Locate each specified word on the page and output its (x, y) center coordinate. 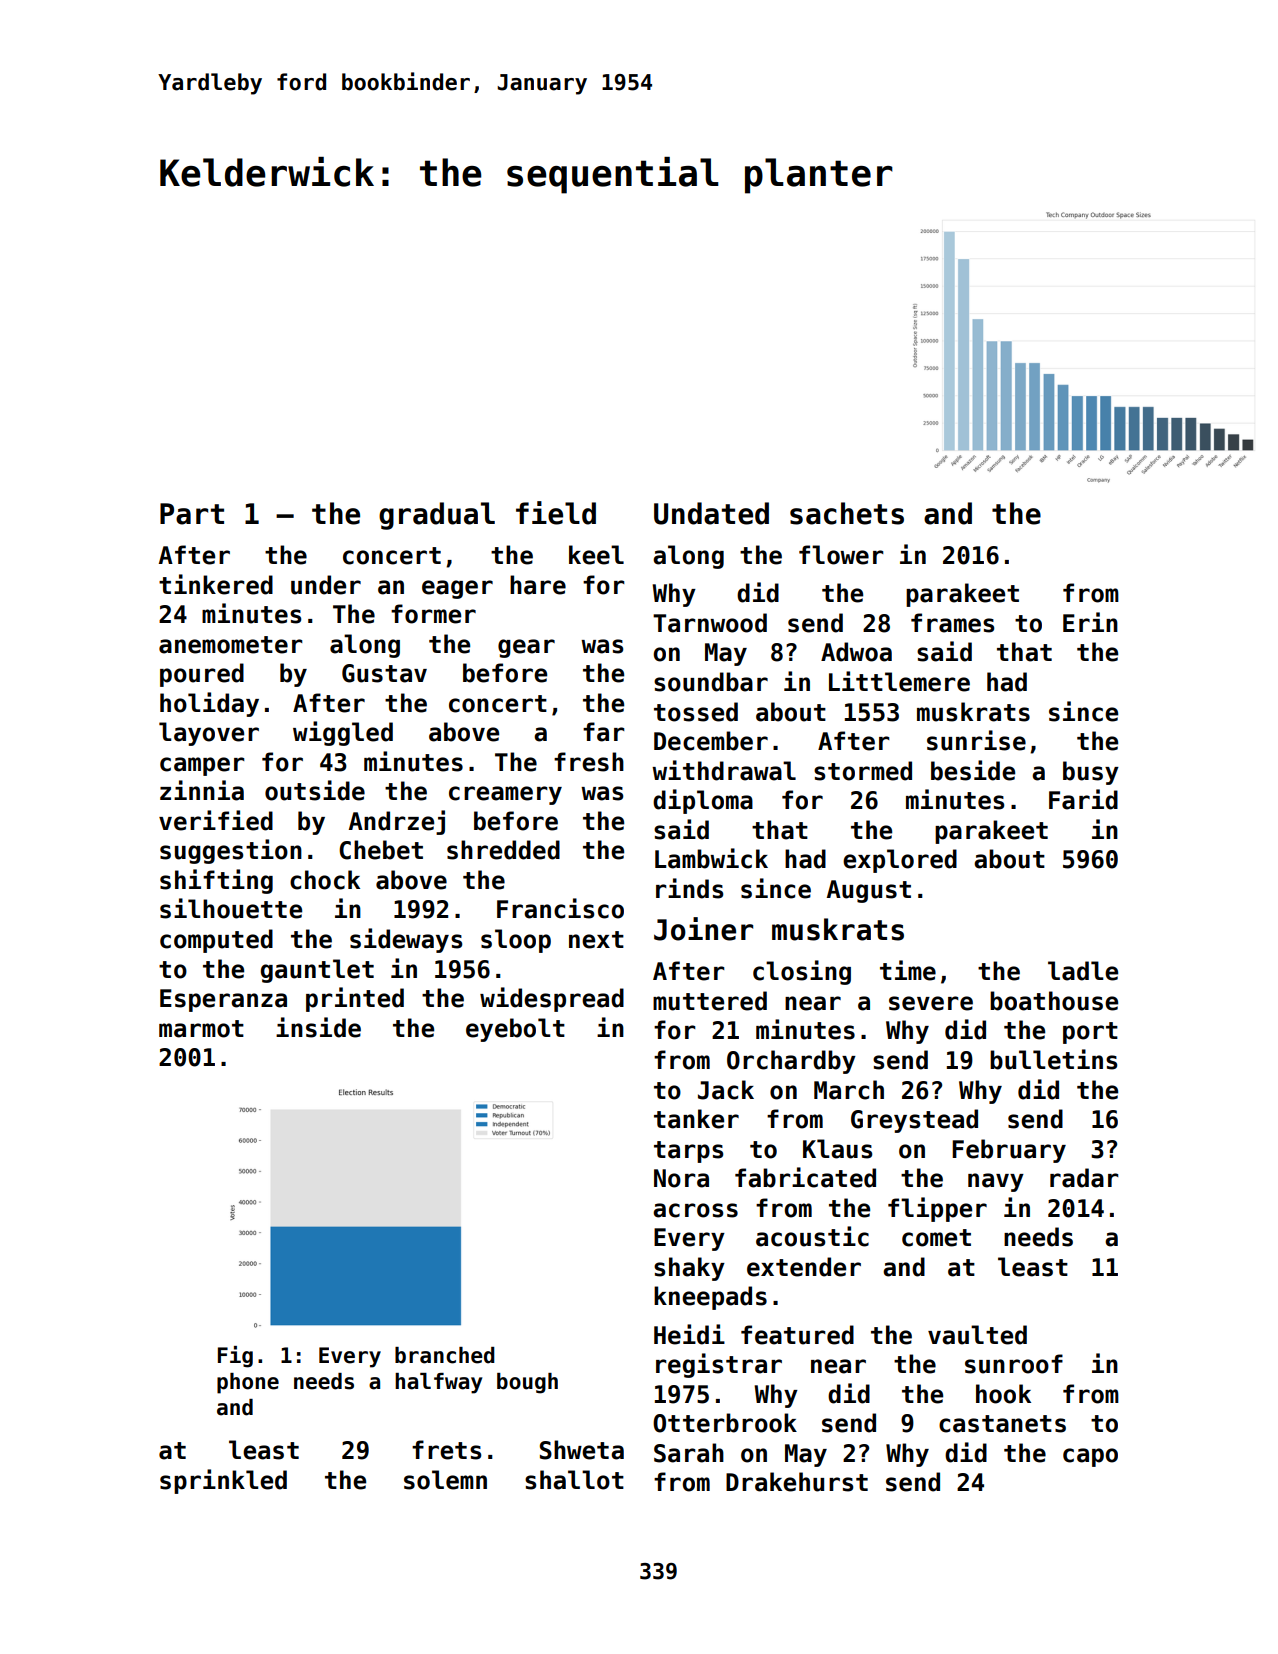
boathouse (1054, 1001)
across (695, 1210)
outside (315, 790)
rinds (689, 888)
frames (952, 623)
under (326, 585)
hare (538, 585)
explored (900, 861)
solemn (445, 1480)
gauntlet (317, 971)
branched (445, 1355)
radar (1084, 1178)
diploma (703, 801)
